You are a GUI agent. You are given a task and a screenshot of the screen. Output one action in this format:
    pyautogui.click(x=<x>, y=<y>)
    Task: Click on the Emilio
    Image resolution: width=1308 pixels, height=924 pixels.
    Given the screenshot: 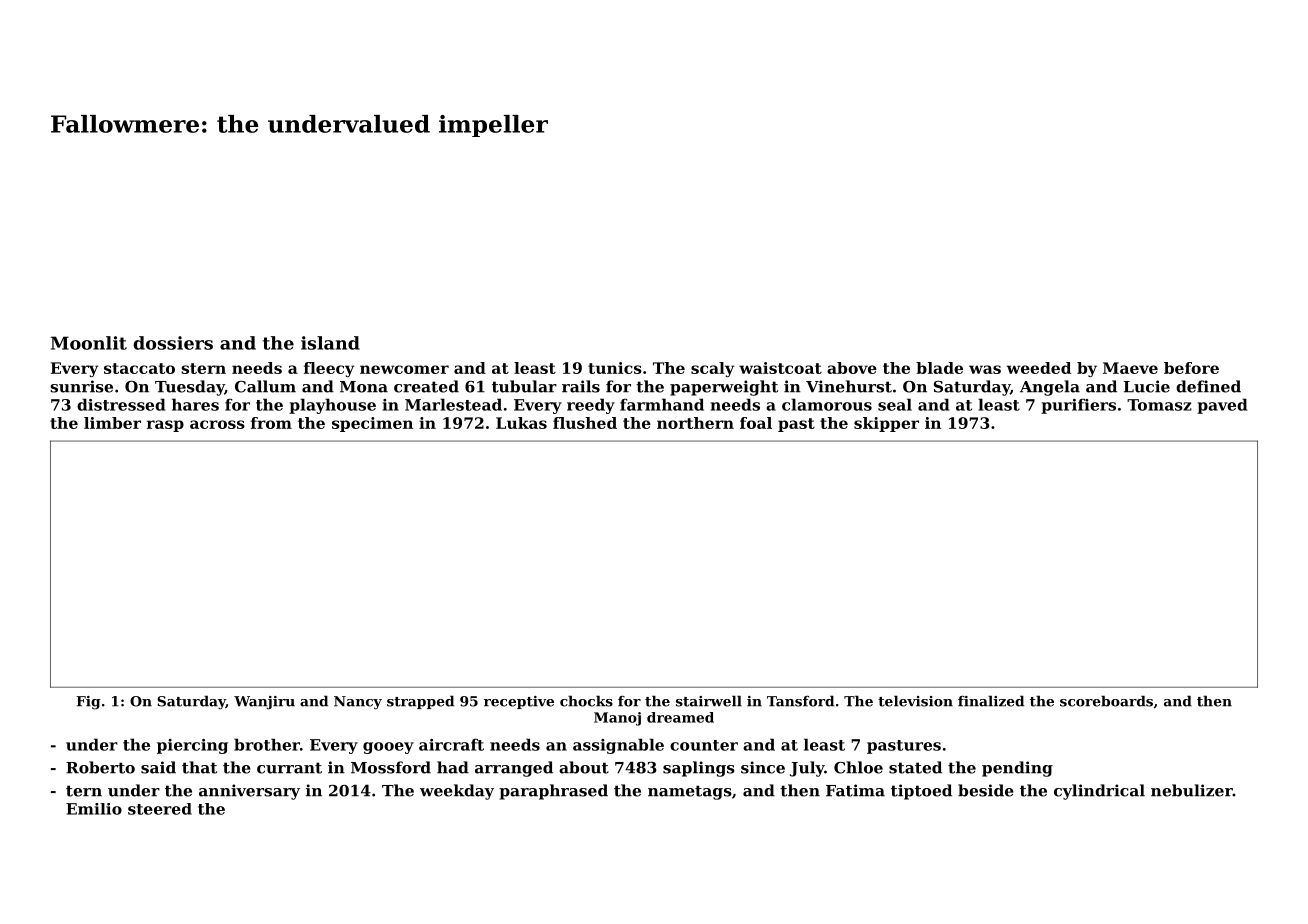 What is the action you would take?
    pyautogui.click(x=94, y=809)
